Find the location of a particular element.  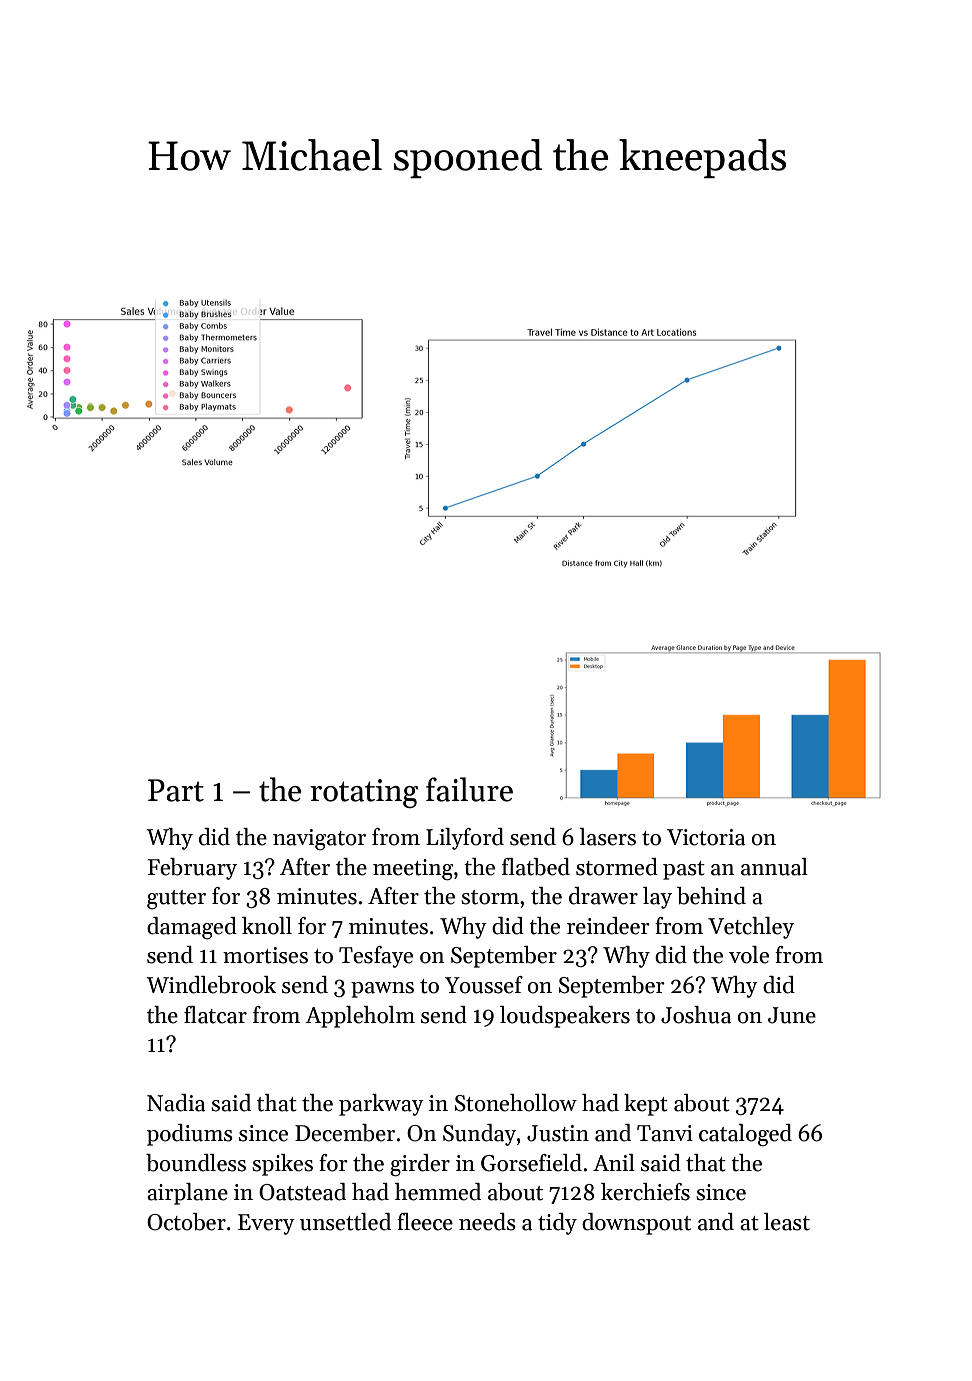

loudspeakers is located at coordinates (565, 1017).
